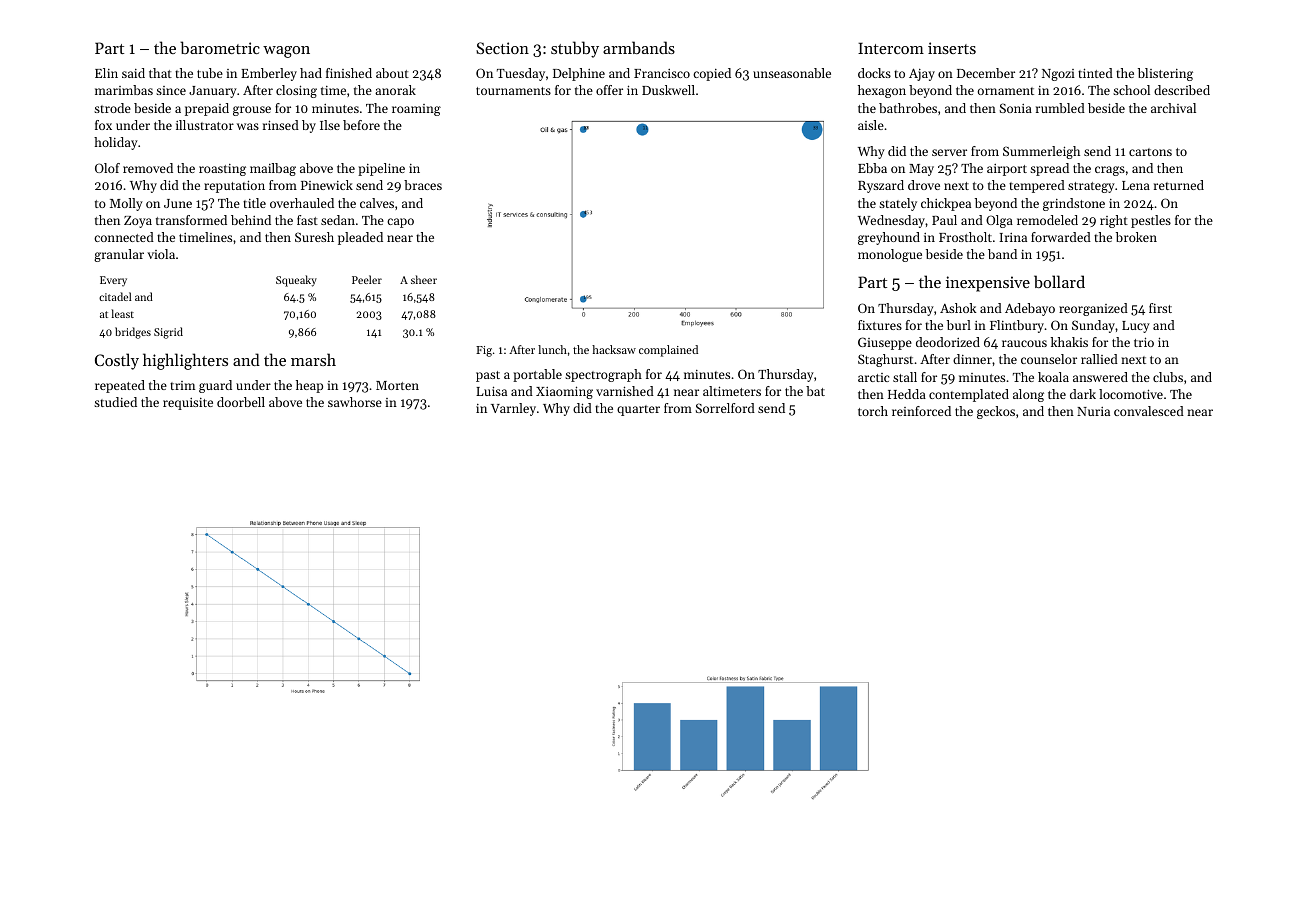 Image resolution: width=1308 pixels, height=924 pixels. Describe the element at coordinates (116, 143) in the image. I see `holiday` at that location.
